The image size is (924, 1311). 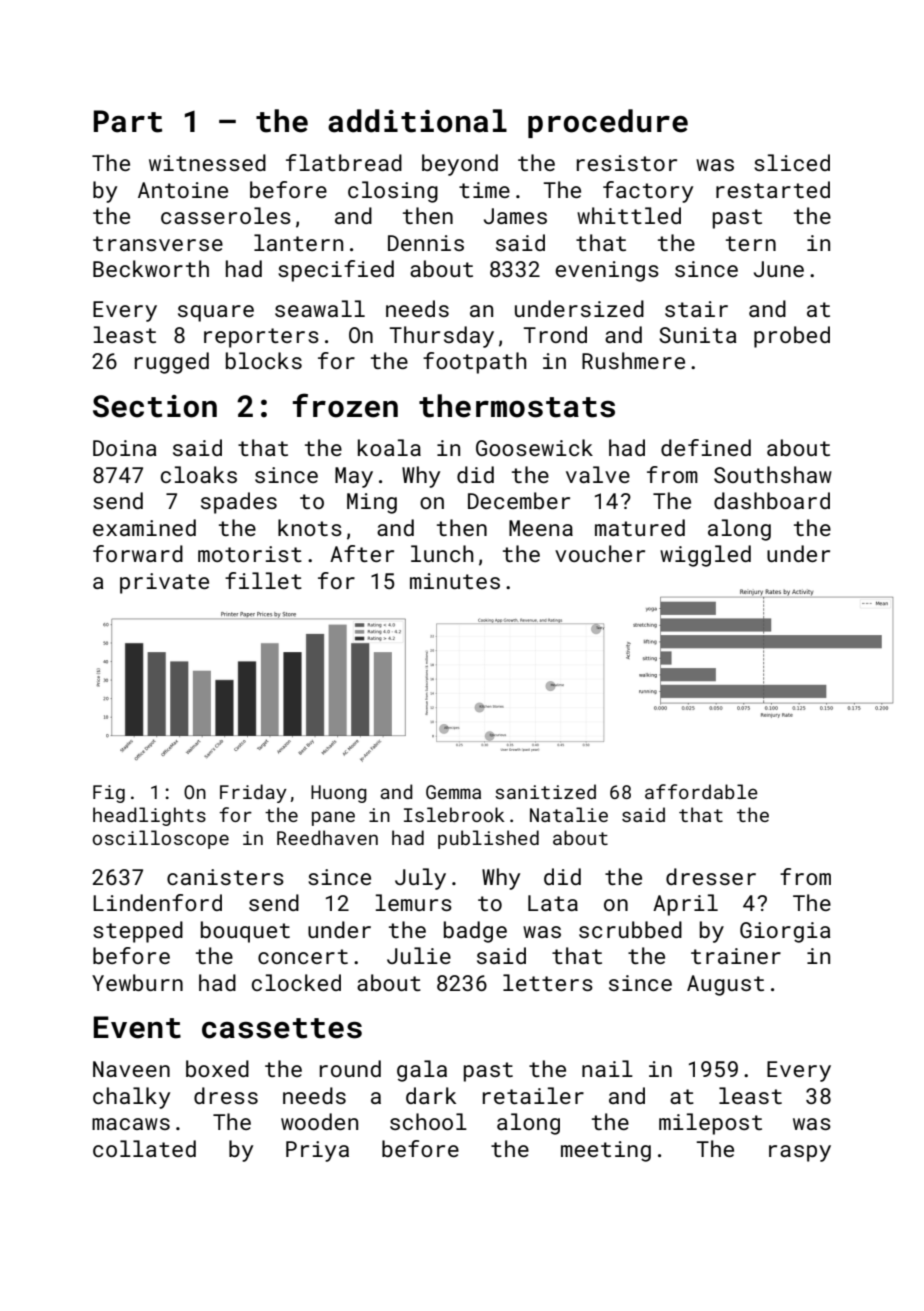 What do you see at coordinates (773, 189) in the document?
I see `restarted` at bounding box center [773, 189].
